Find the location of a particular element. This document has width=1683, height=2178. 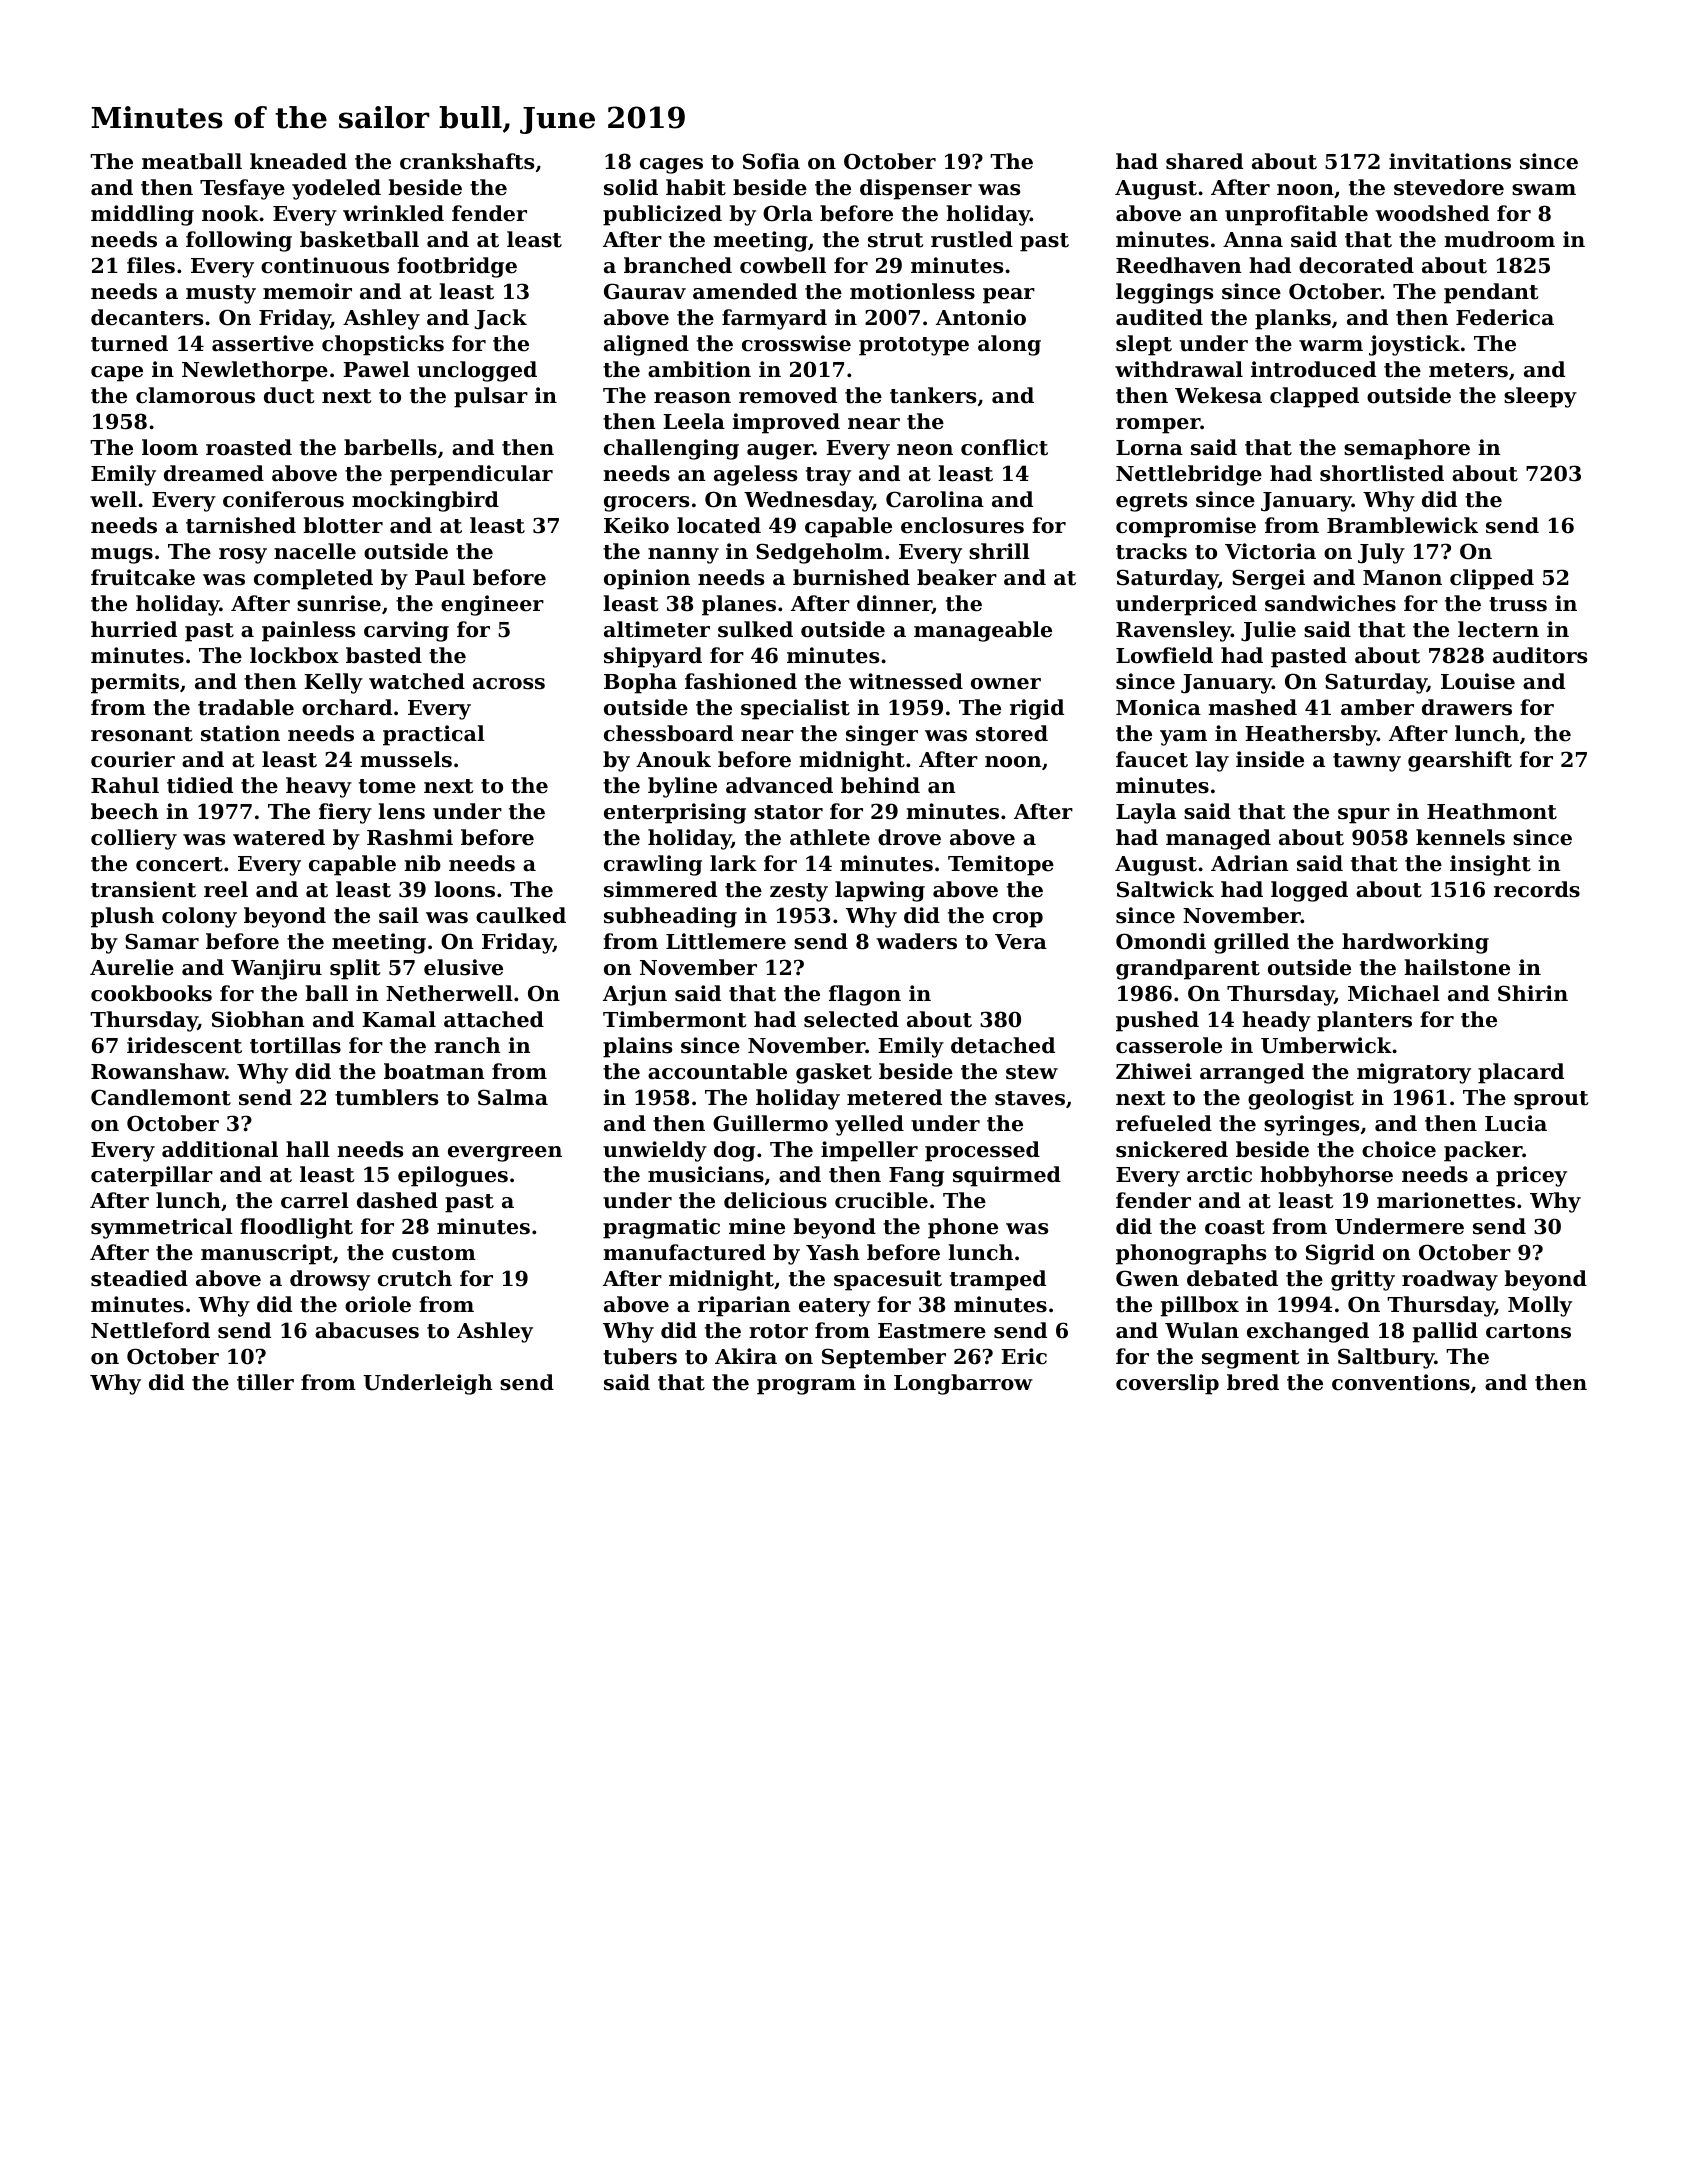

Adrian is located at coordinates (1250, 863).
